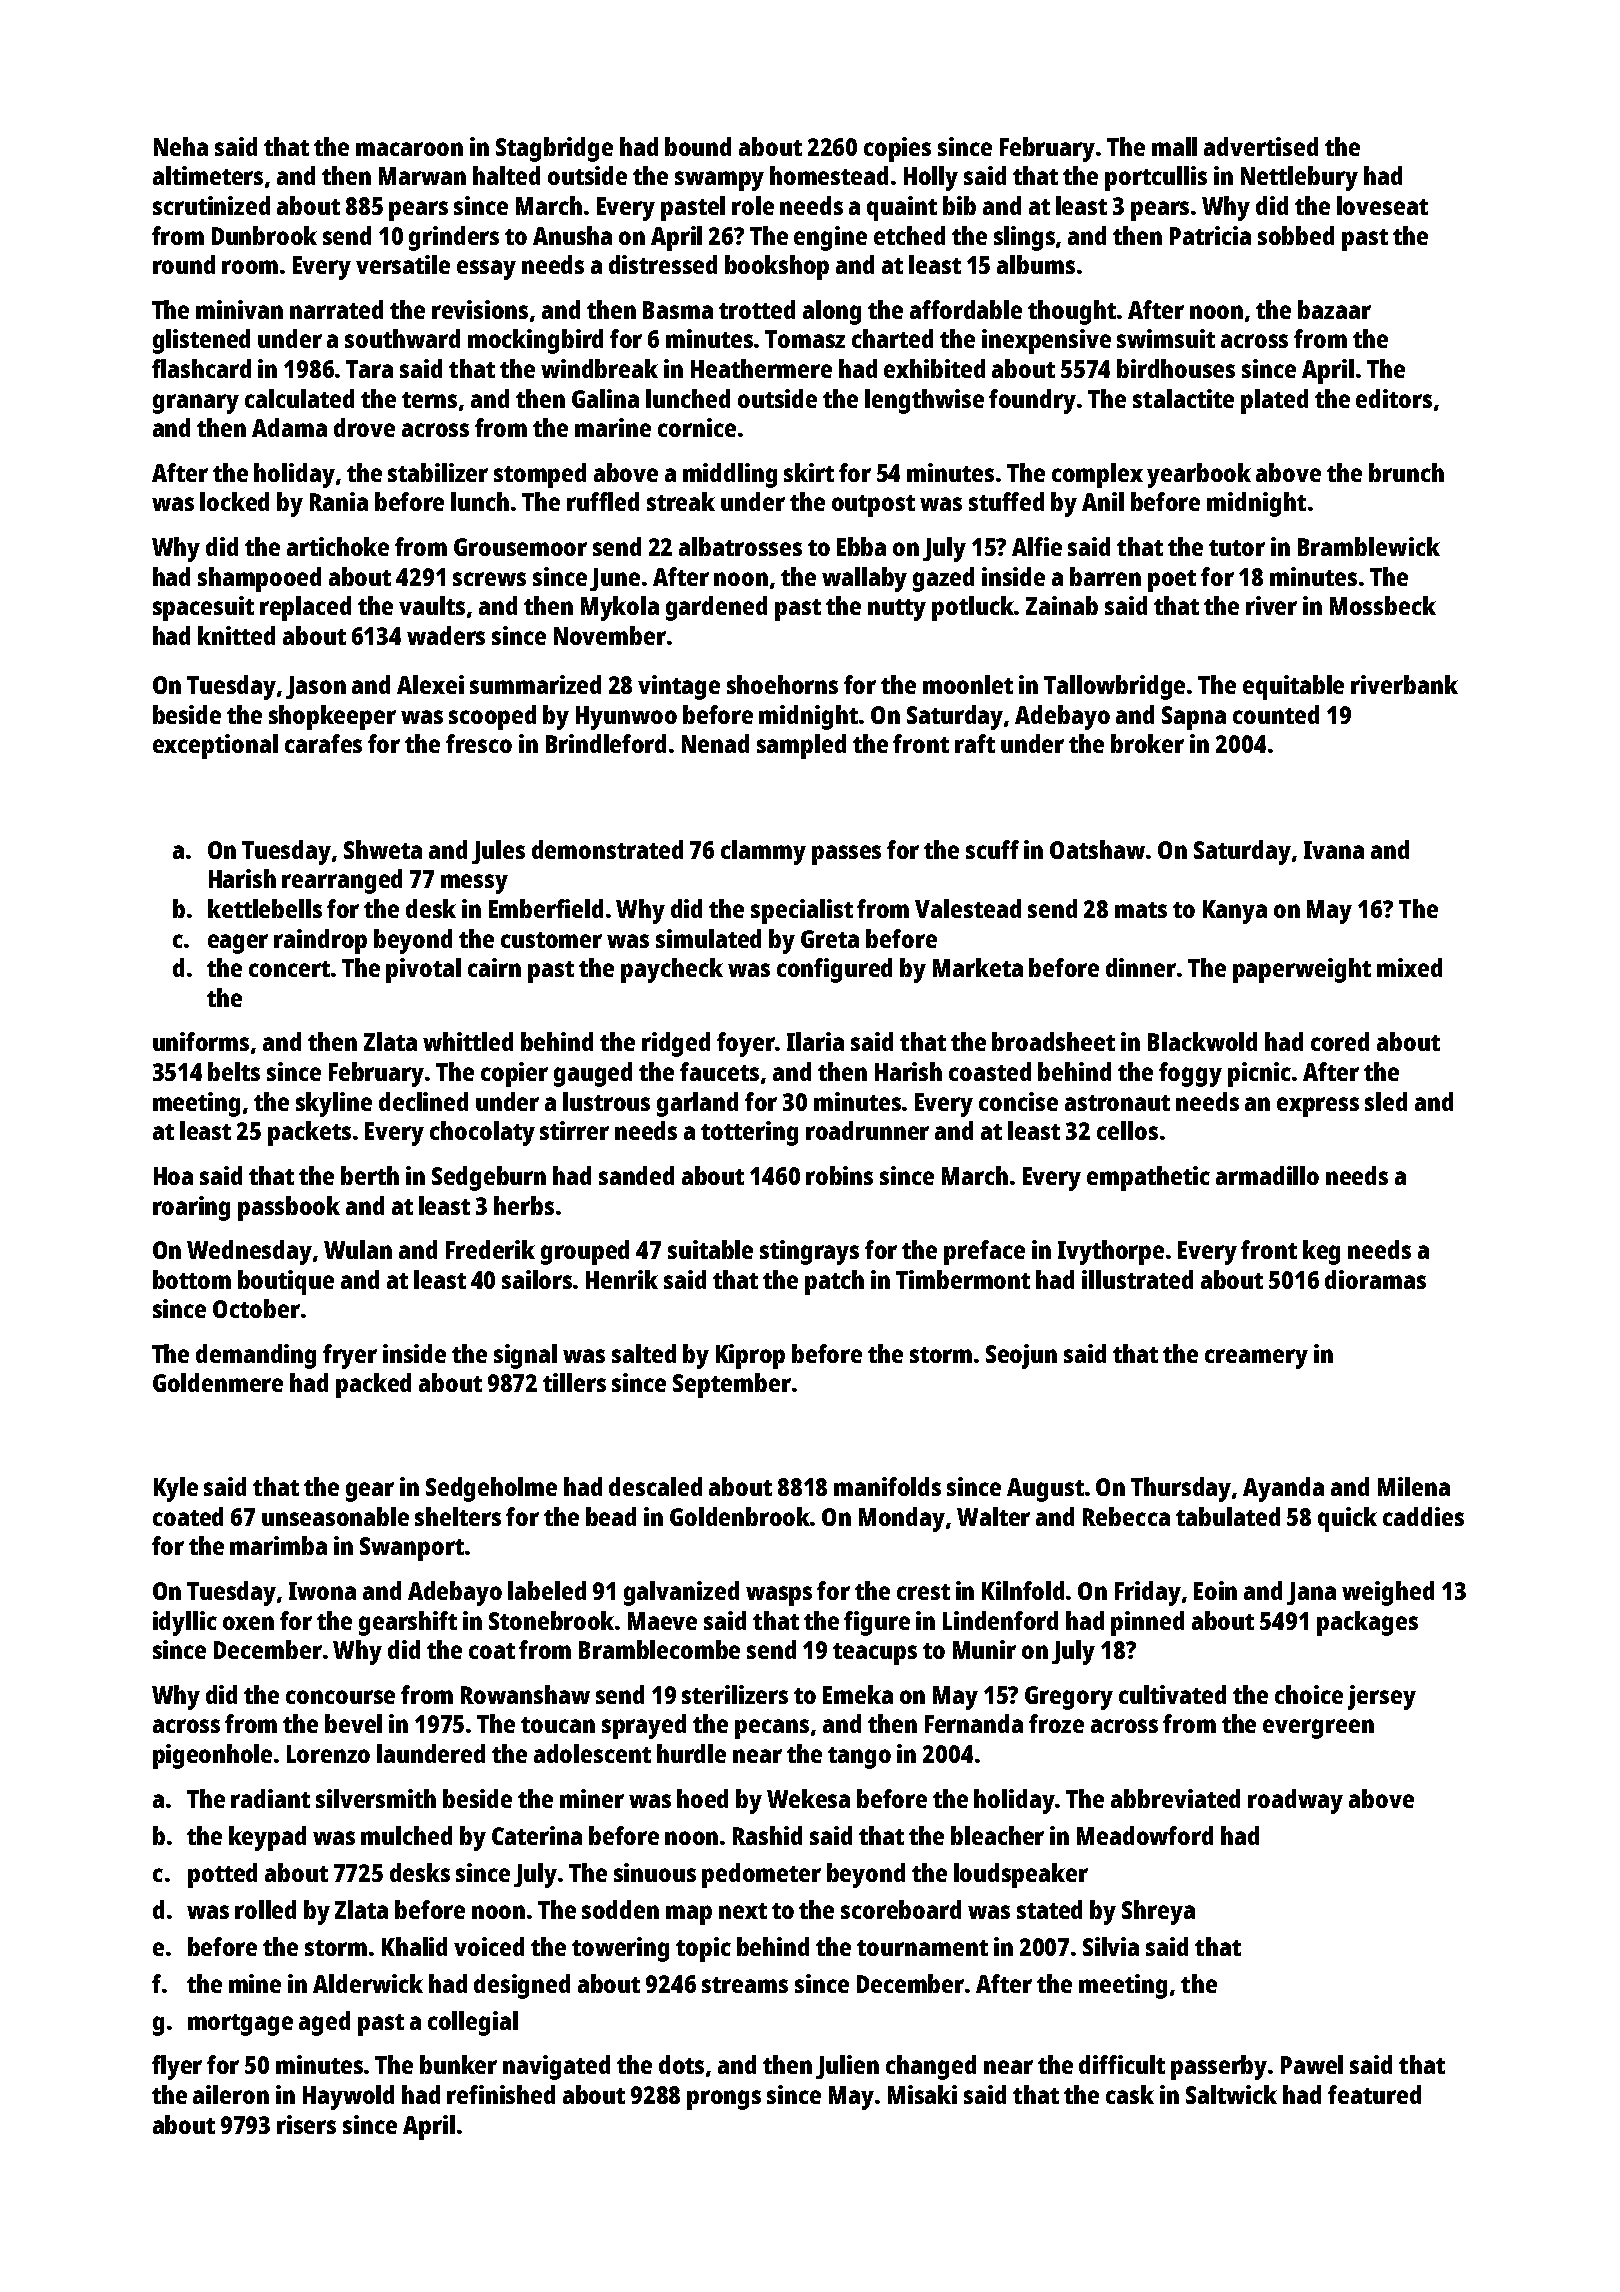  Describe the element at coordinates (231, 2094) in the image. I see `aileron` at that location.
